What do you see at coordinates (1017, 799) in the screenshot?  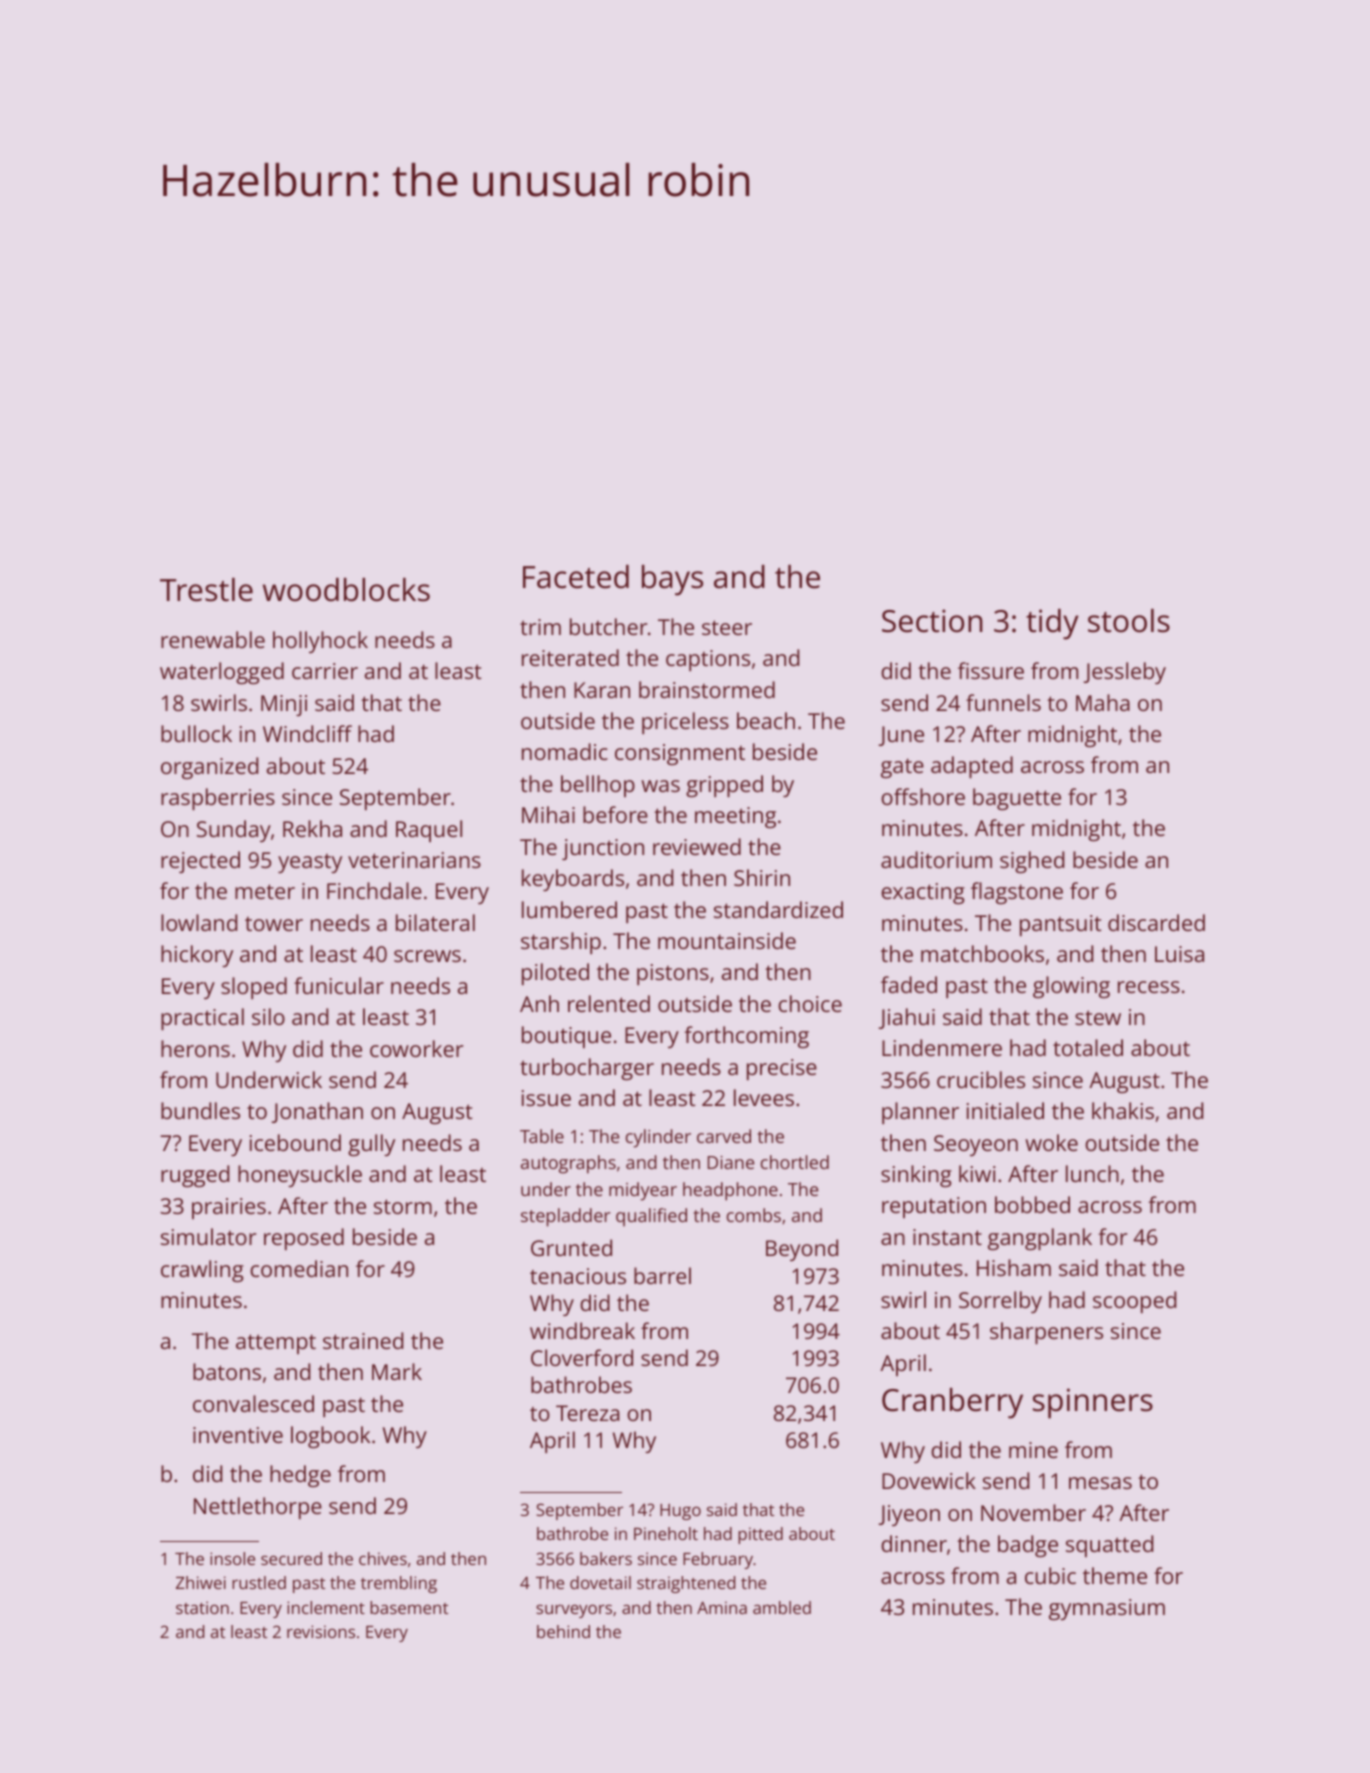 I see `baguette` at bounding box center [1017, 799].
